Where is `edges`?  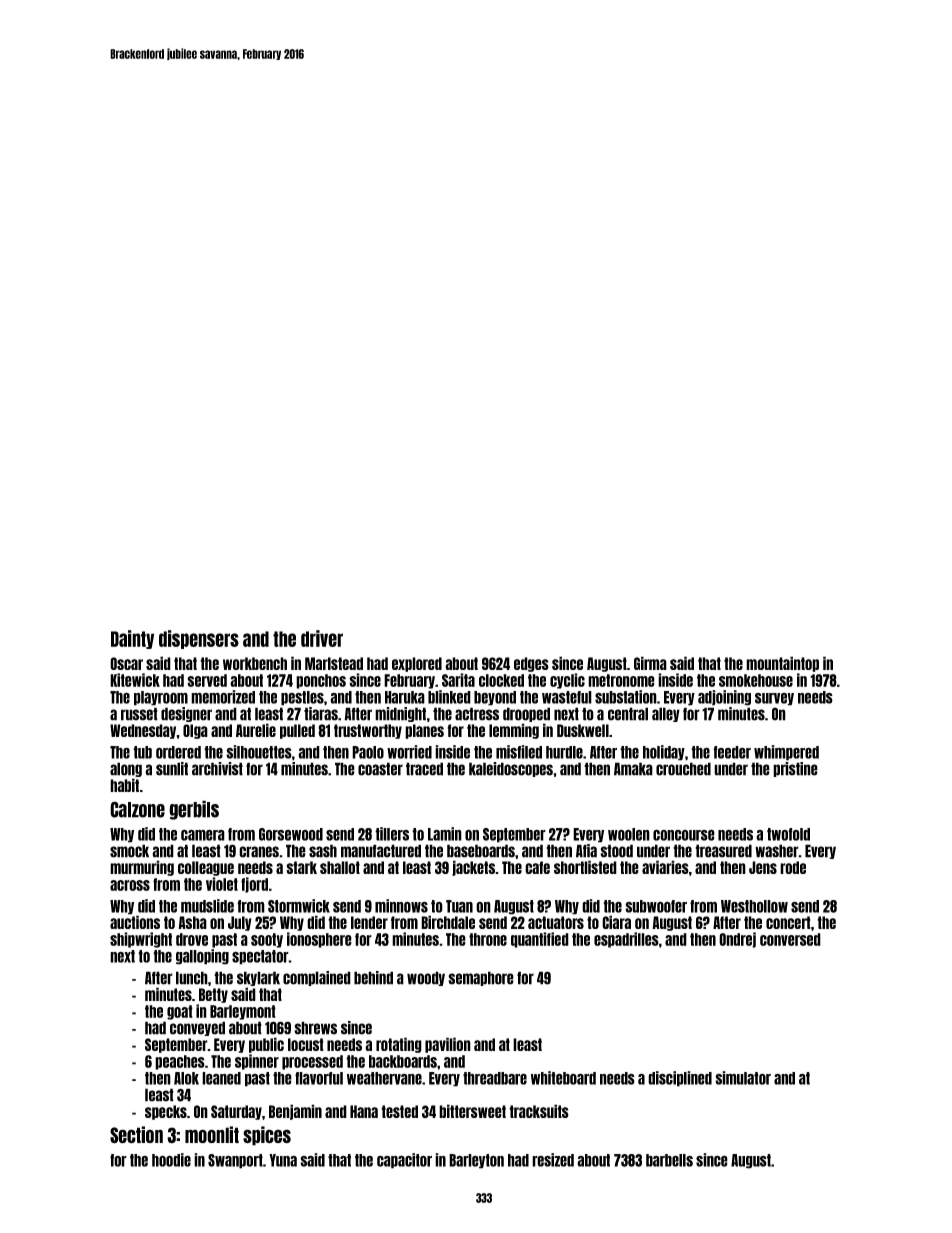
edges is located at coordinates (531, 664).
